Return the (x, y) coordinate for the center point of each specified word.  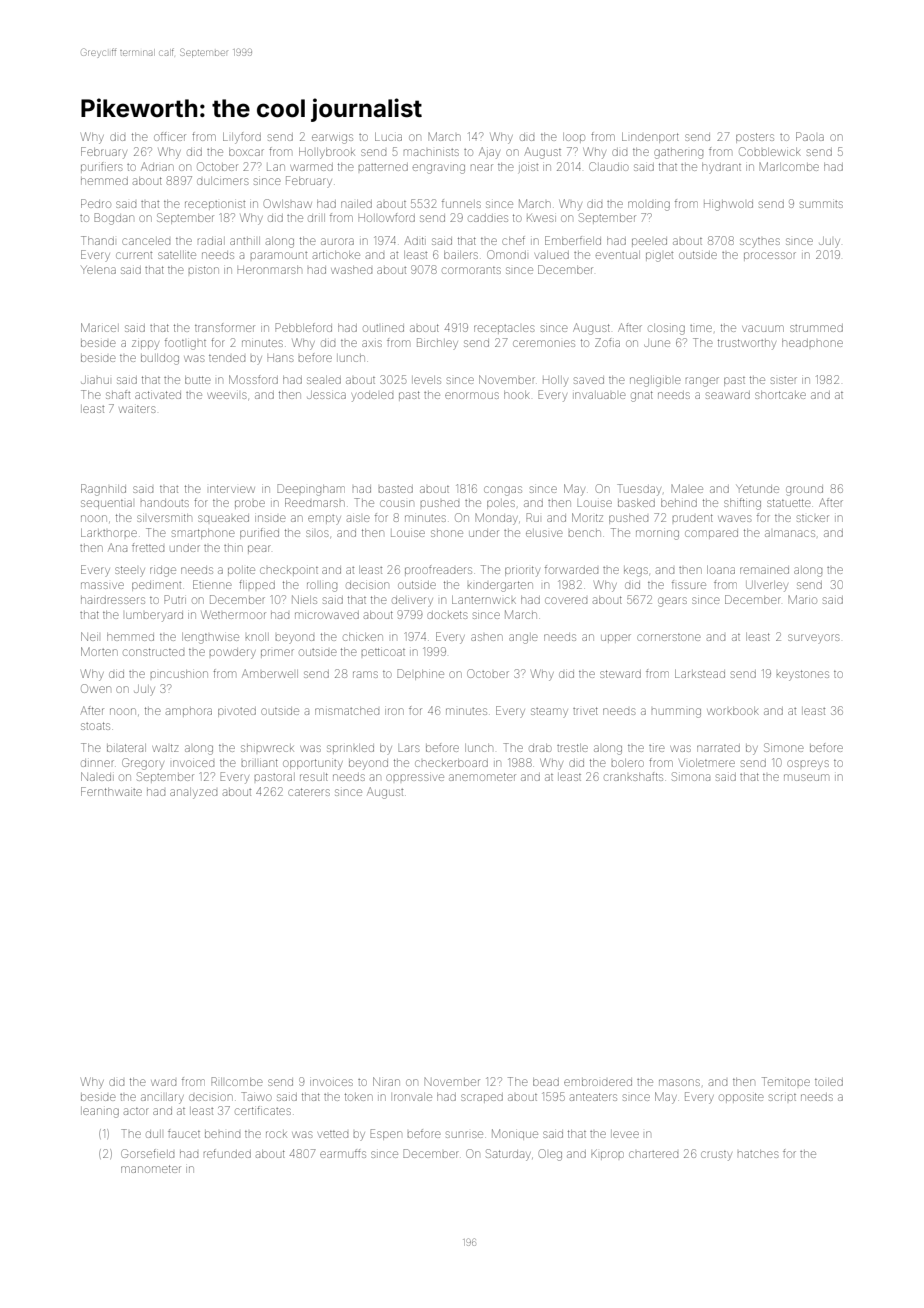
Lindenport (650, 138)
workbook (733, 711)
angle (523, 639)
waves (734, 518)
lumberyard (154, 617)
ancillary (162, 1099)
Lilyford (242, 138)
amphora (189, 711)
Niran (386, 1081)
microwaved (327, 615)
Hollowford (386, 217)
